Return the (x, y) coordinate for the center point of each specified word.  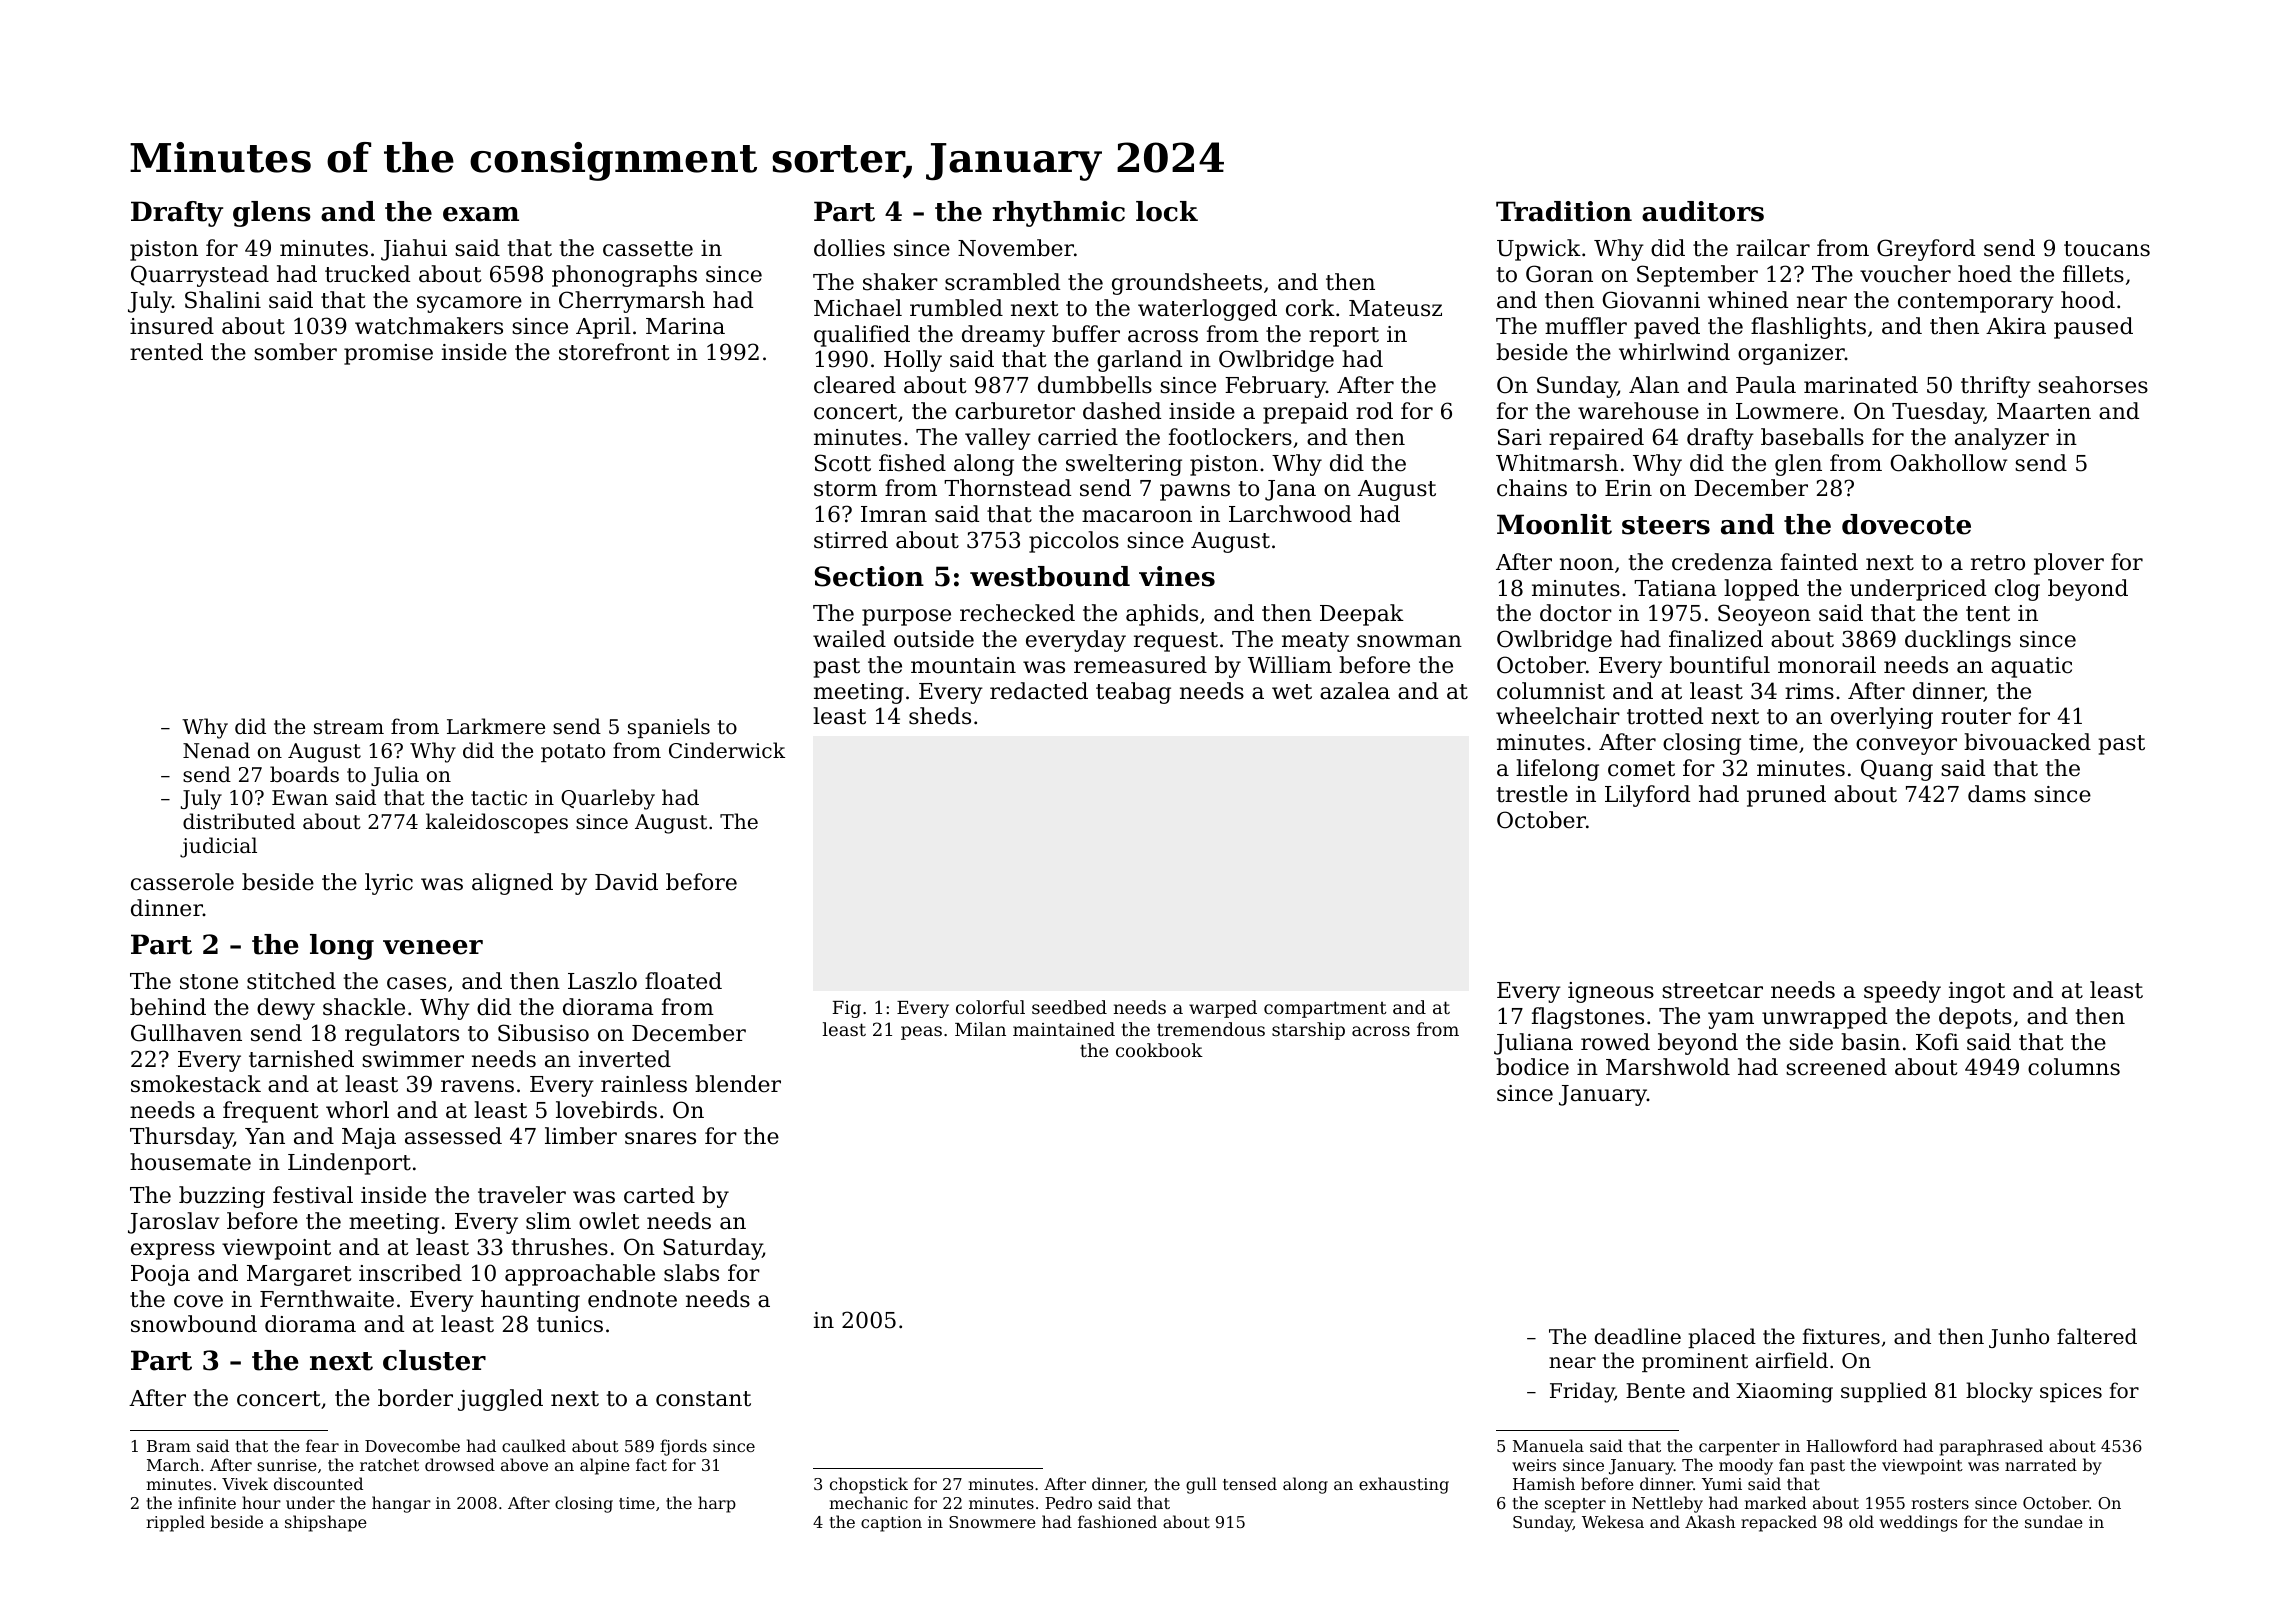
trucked (367, 274)
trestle (1532, 794)
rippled (175, 1523)
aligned (512, 884)
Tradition (1564, 211)
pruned (1786, 796)
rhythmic (1059, 214)
